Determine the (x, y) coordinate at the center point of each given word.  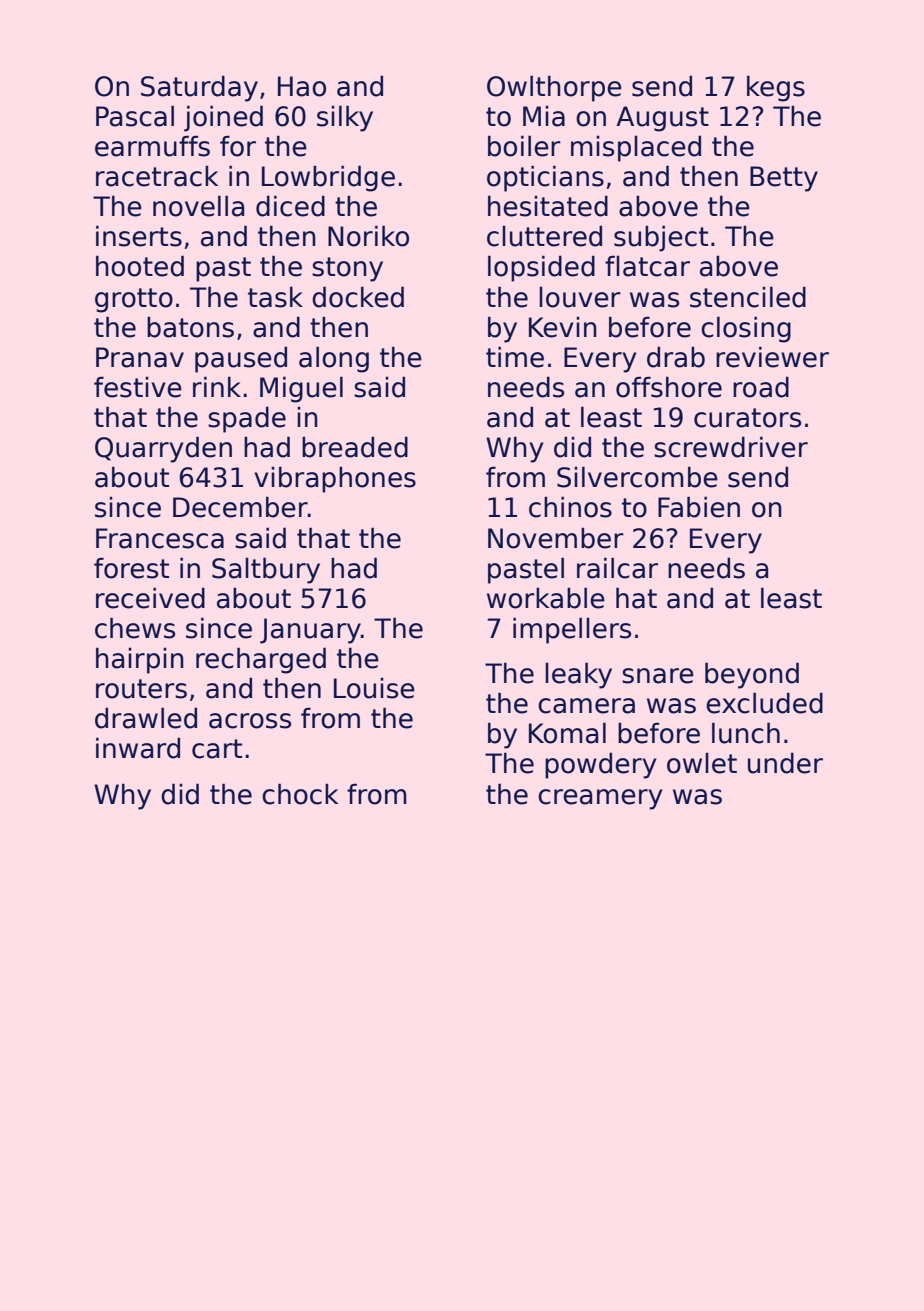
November (556, 538)
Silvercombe (637, 477)
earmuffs (152, 146)
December (240, 507)
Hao (302, 86)
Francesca (160, 538)
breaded (355, 447)
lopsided (541, 268)
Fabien (699, 507)
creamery (600, 799)
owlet (702, 763)
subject (661, 238)
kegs (776, 88)
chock (300, 794)
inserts (139, 236)
